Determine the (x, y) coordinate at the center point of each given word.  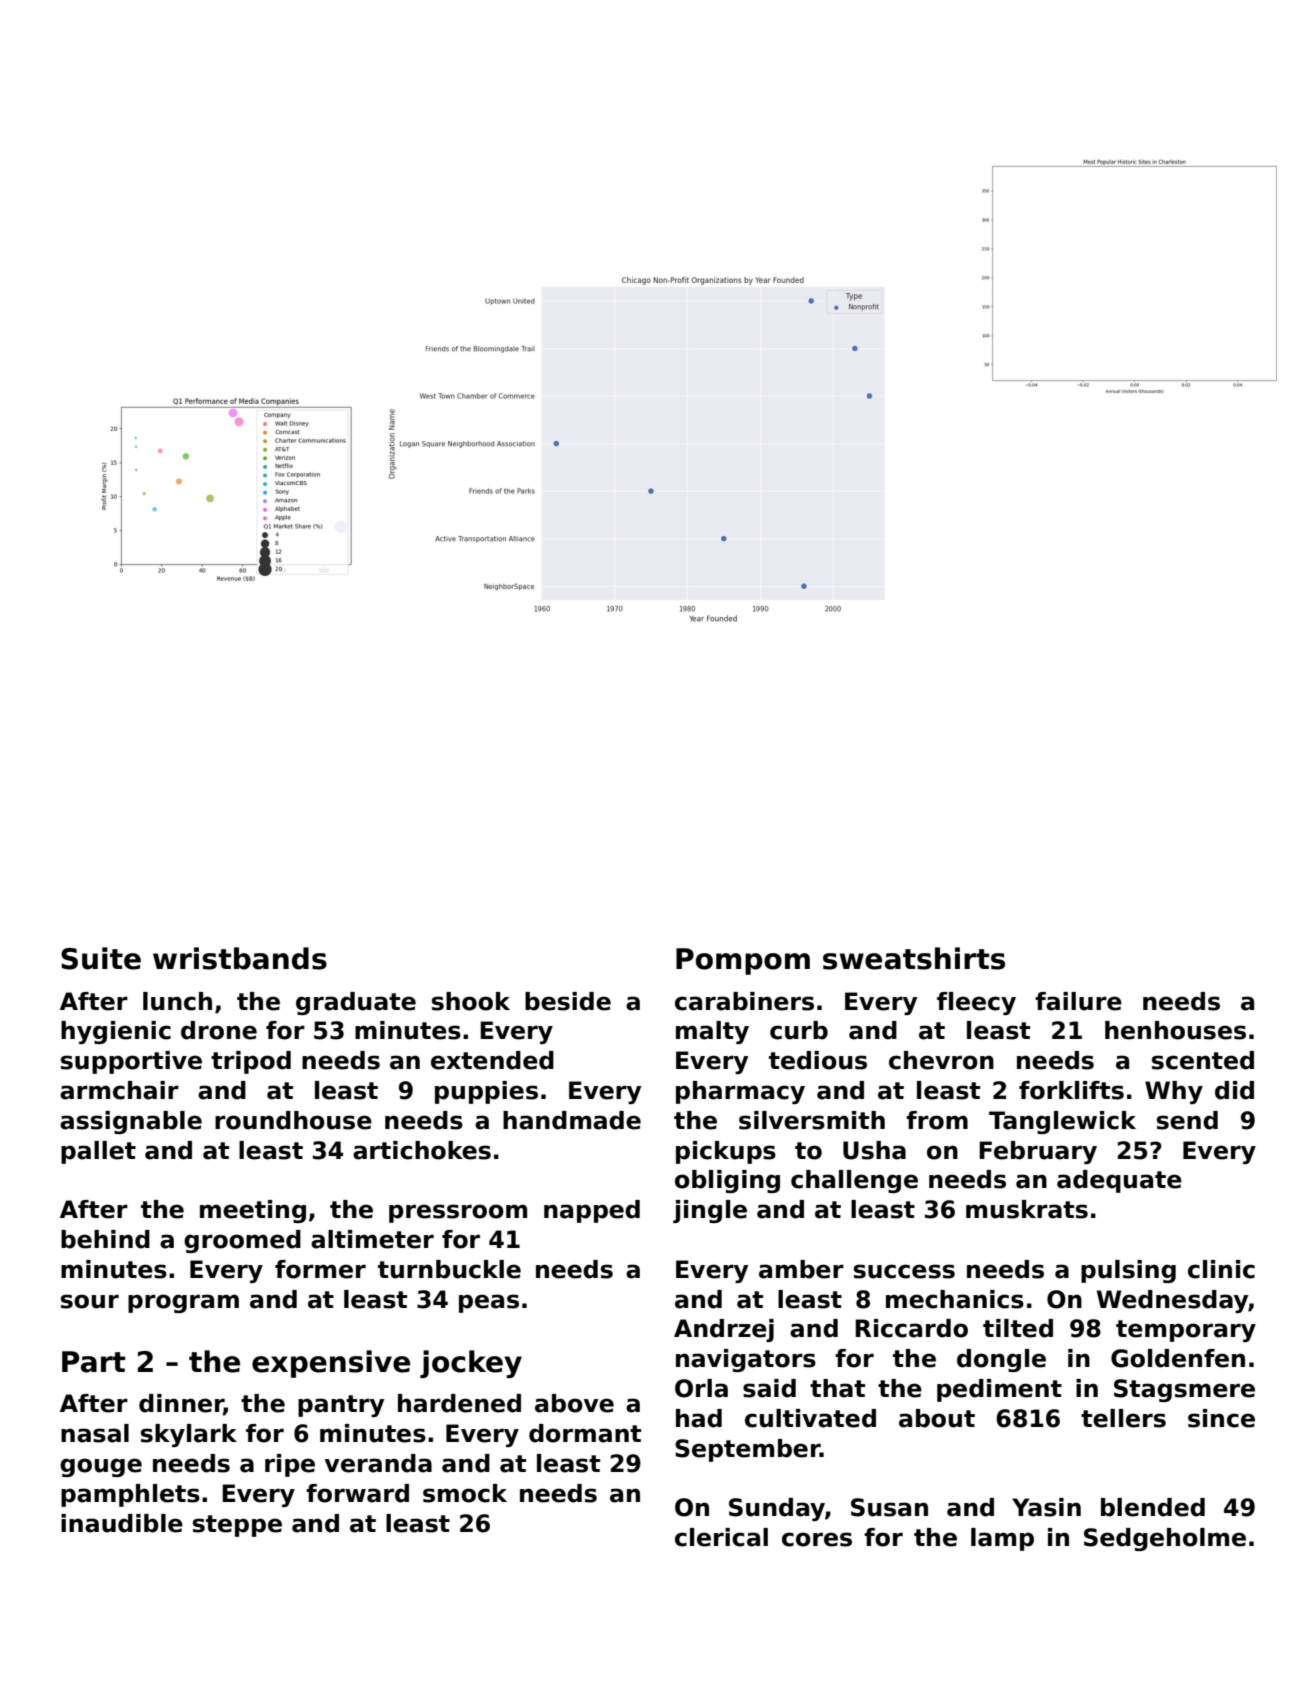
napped (592, 1211)
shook (471, 1001)
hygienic (116, 1032)
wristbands (240, 958)
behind (105, 1239)
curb (799, 1030)
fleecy (976, 1003)
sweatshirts (914, 958)
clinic (1221, 1269)
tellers (1123, 1418)
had (699, 1418)
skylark (189, 1435)
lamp (1002, 1539)
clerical (721, 1537)
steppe (237, 1526)
